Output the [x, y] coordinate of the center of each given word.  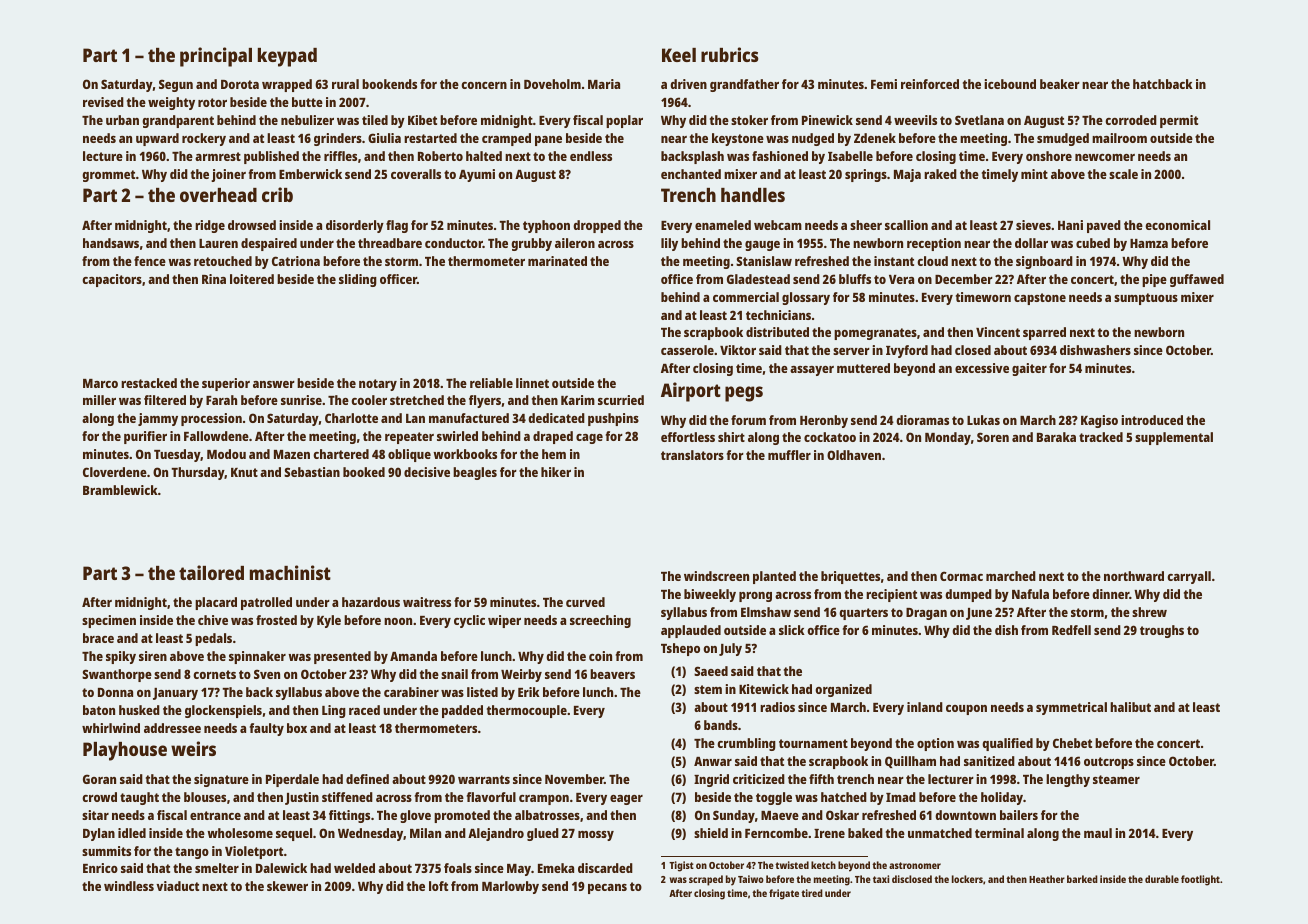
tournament [813, 743]
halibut [1130, 707]
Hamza [1149, 243]
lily [669, 244]
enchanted [691, 174]
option [935, 744]
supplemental [1174, 438]
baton [99, 710]
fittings [349, 816]
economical [1177, 225]
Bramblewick [120, 490]
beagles [475, 473]
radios [777, 707]
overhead [218, 195]
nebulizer [307, 120]
